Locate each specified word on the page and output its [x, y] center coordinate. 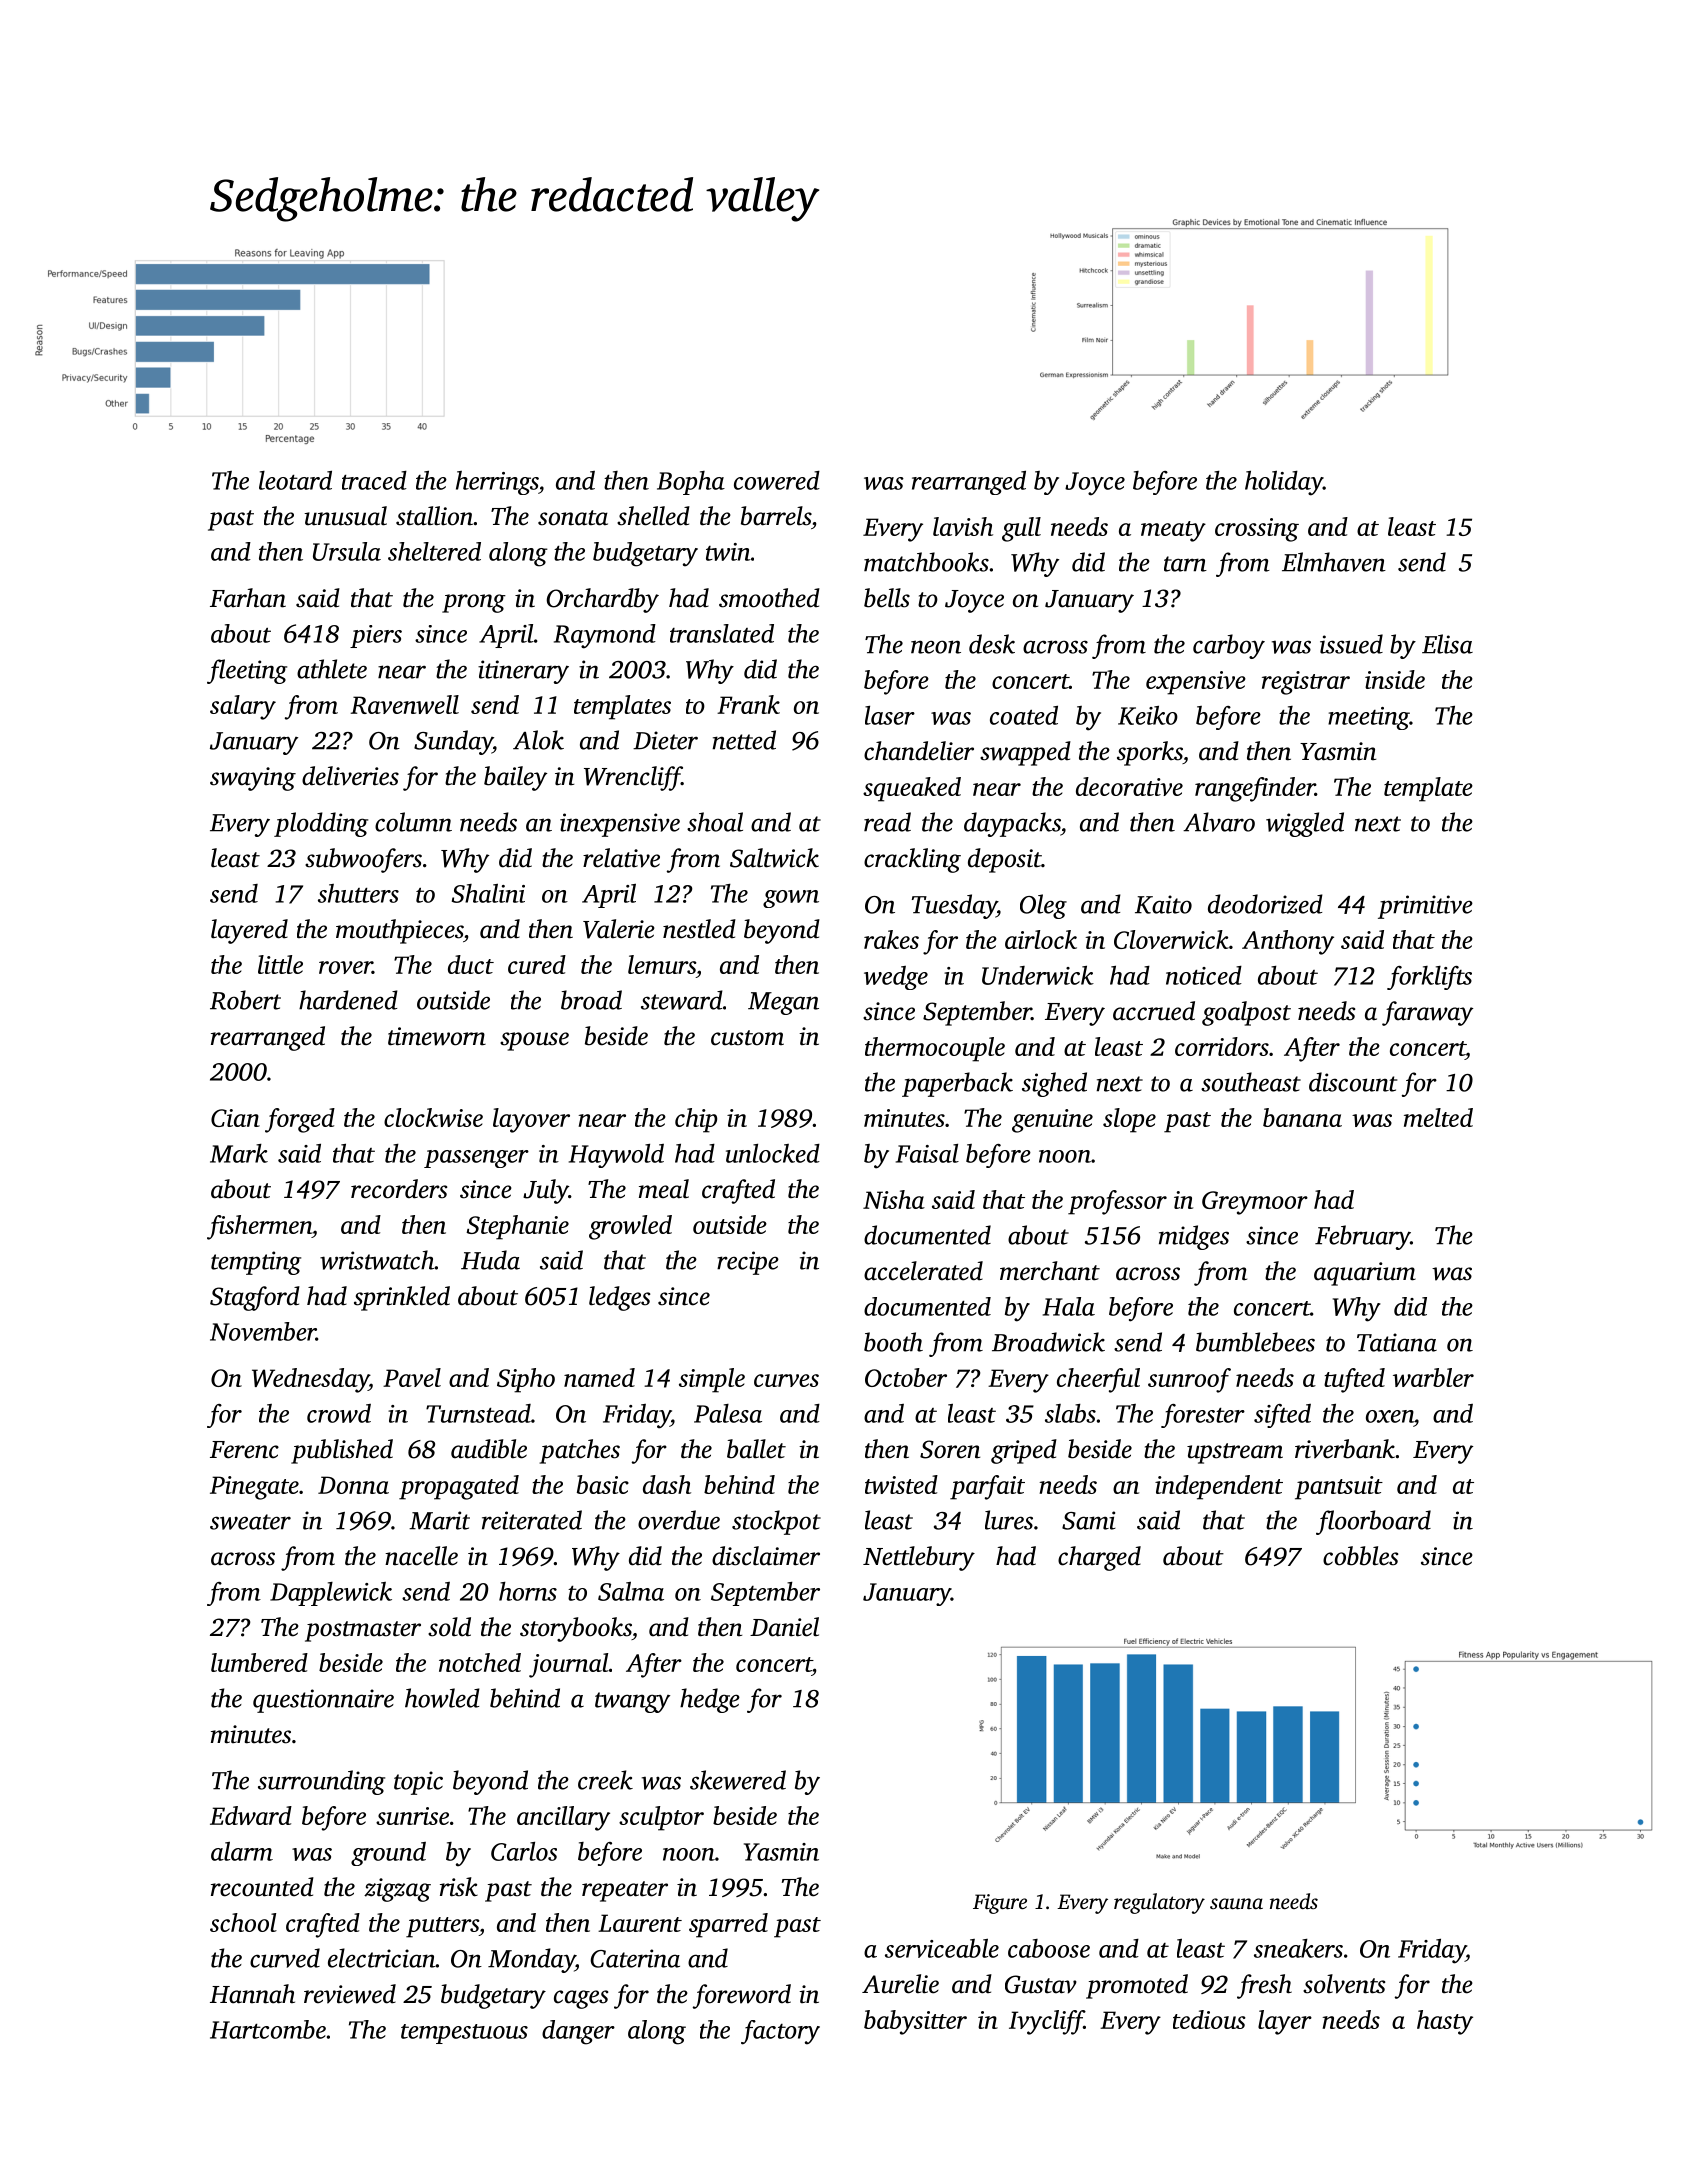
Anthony [1288, 942]
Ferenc [244, 1450]
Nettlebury [919, 1558]
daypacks [1012, 824]
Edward [251, 1815]
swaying [253, 779]
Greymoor [1255, 1203]
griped [1024, 1451]
